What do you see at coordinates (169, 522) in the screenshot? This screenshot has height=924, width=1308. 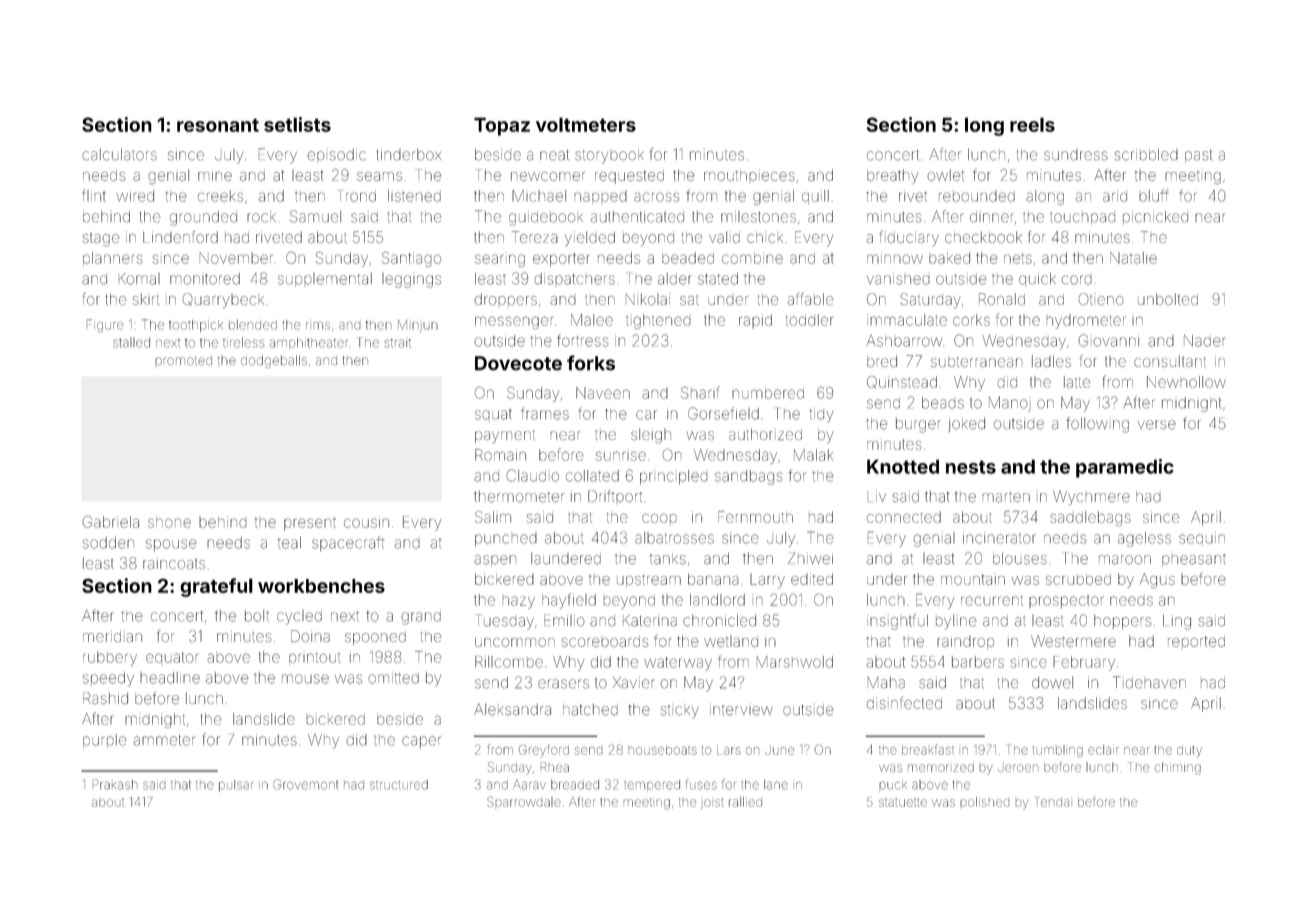 I see `shone` at bounding box center [169, 522].
